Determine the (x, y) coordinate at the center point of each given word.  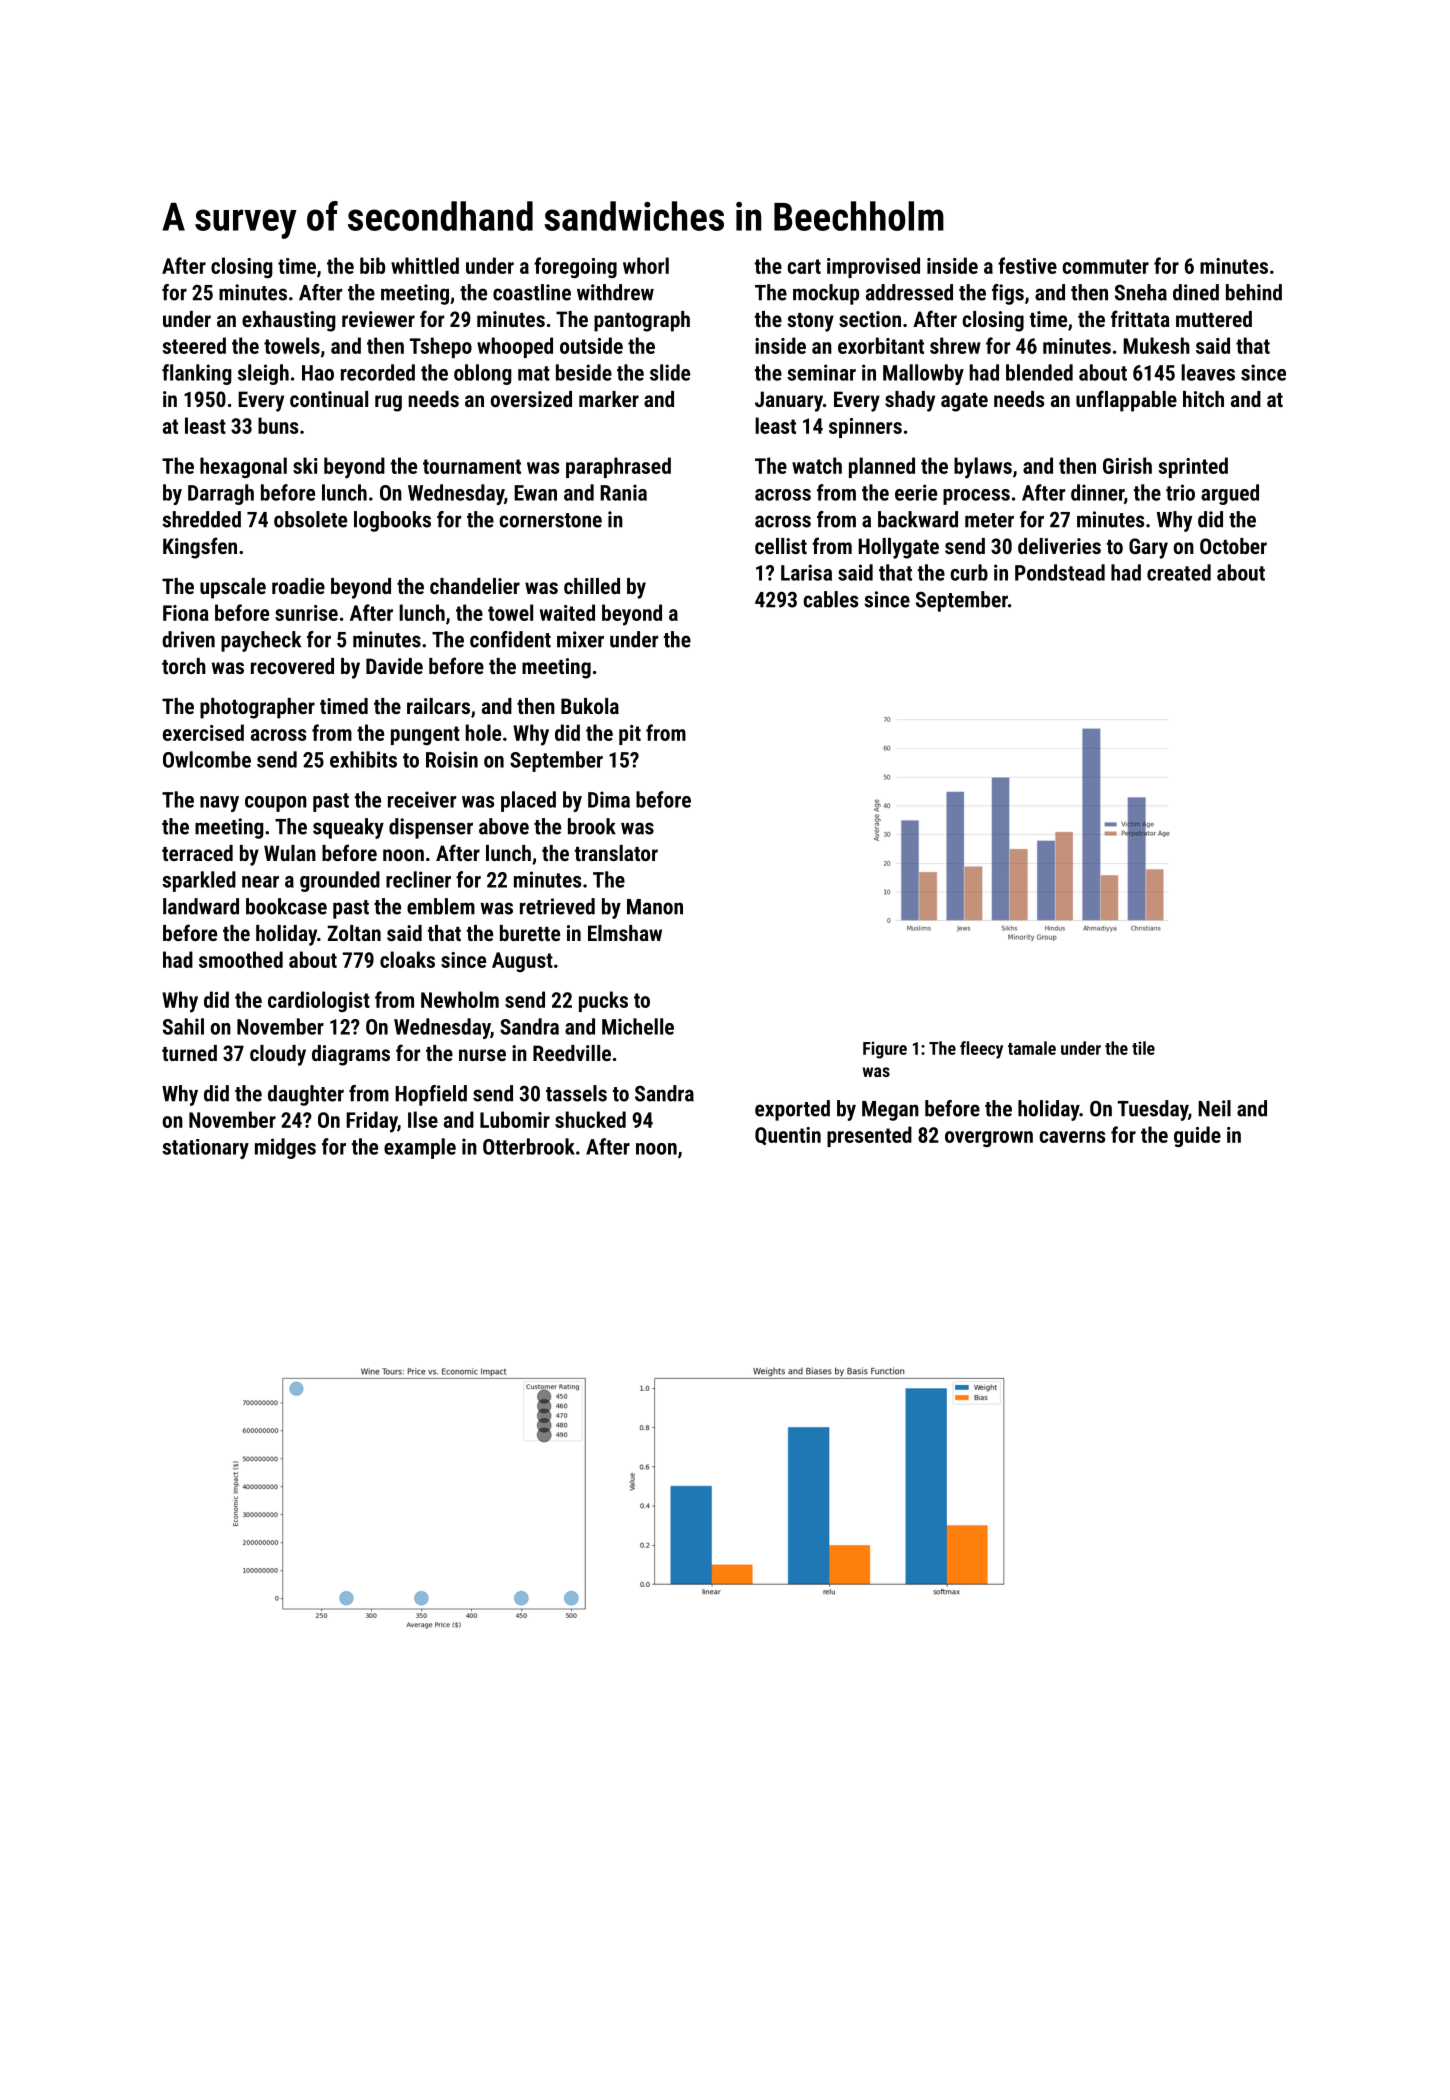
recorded (378, 372)
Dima (609, 799)
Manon (655, 907)
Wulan (290, 853)
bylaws (983, 468)
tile (1143, 1048)
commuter (1106, 266)
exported (792, 1110)
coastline (532, 292)
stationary (205, 1149)
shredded (201, 519)
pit (630, 735)
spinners (865, 428)
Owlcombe (207, 759)
